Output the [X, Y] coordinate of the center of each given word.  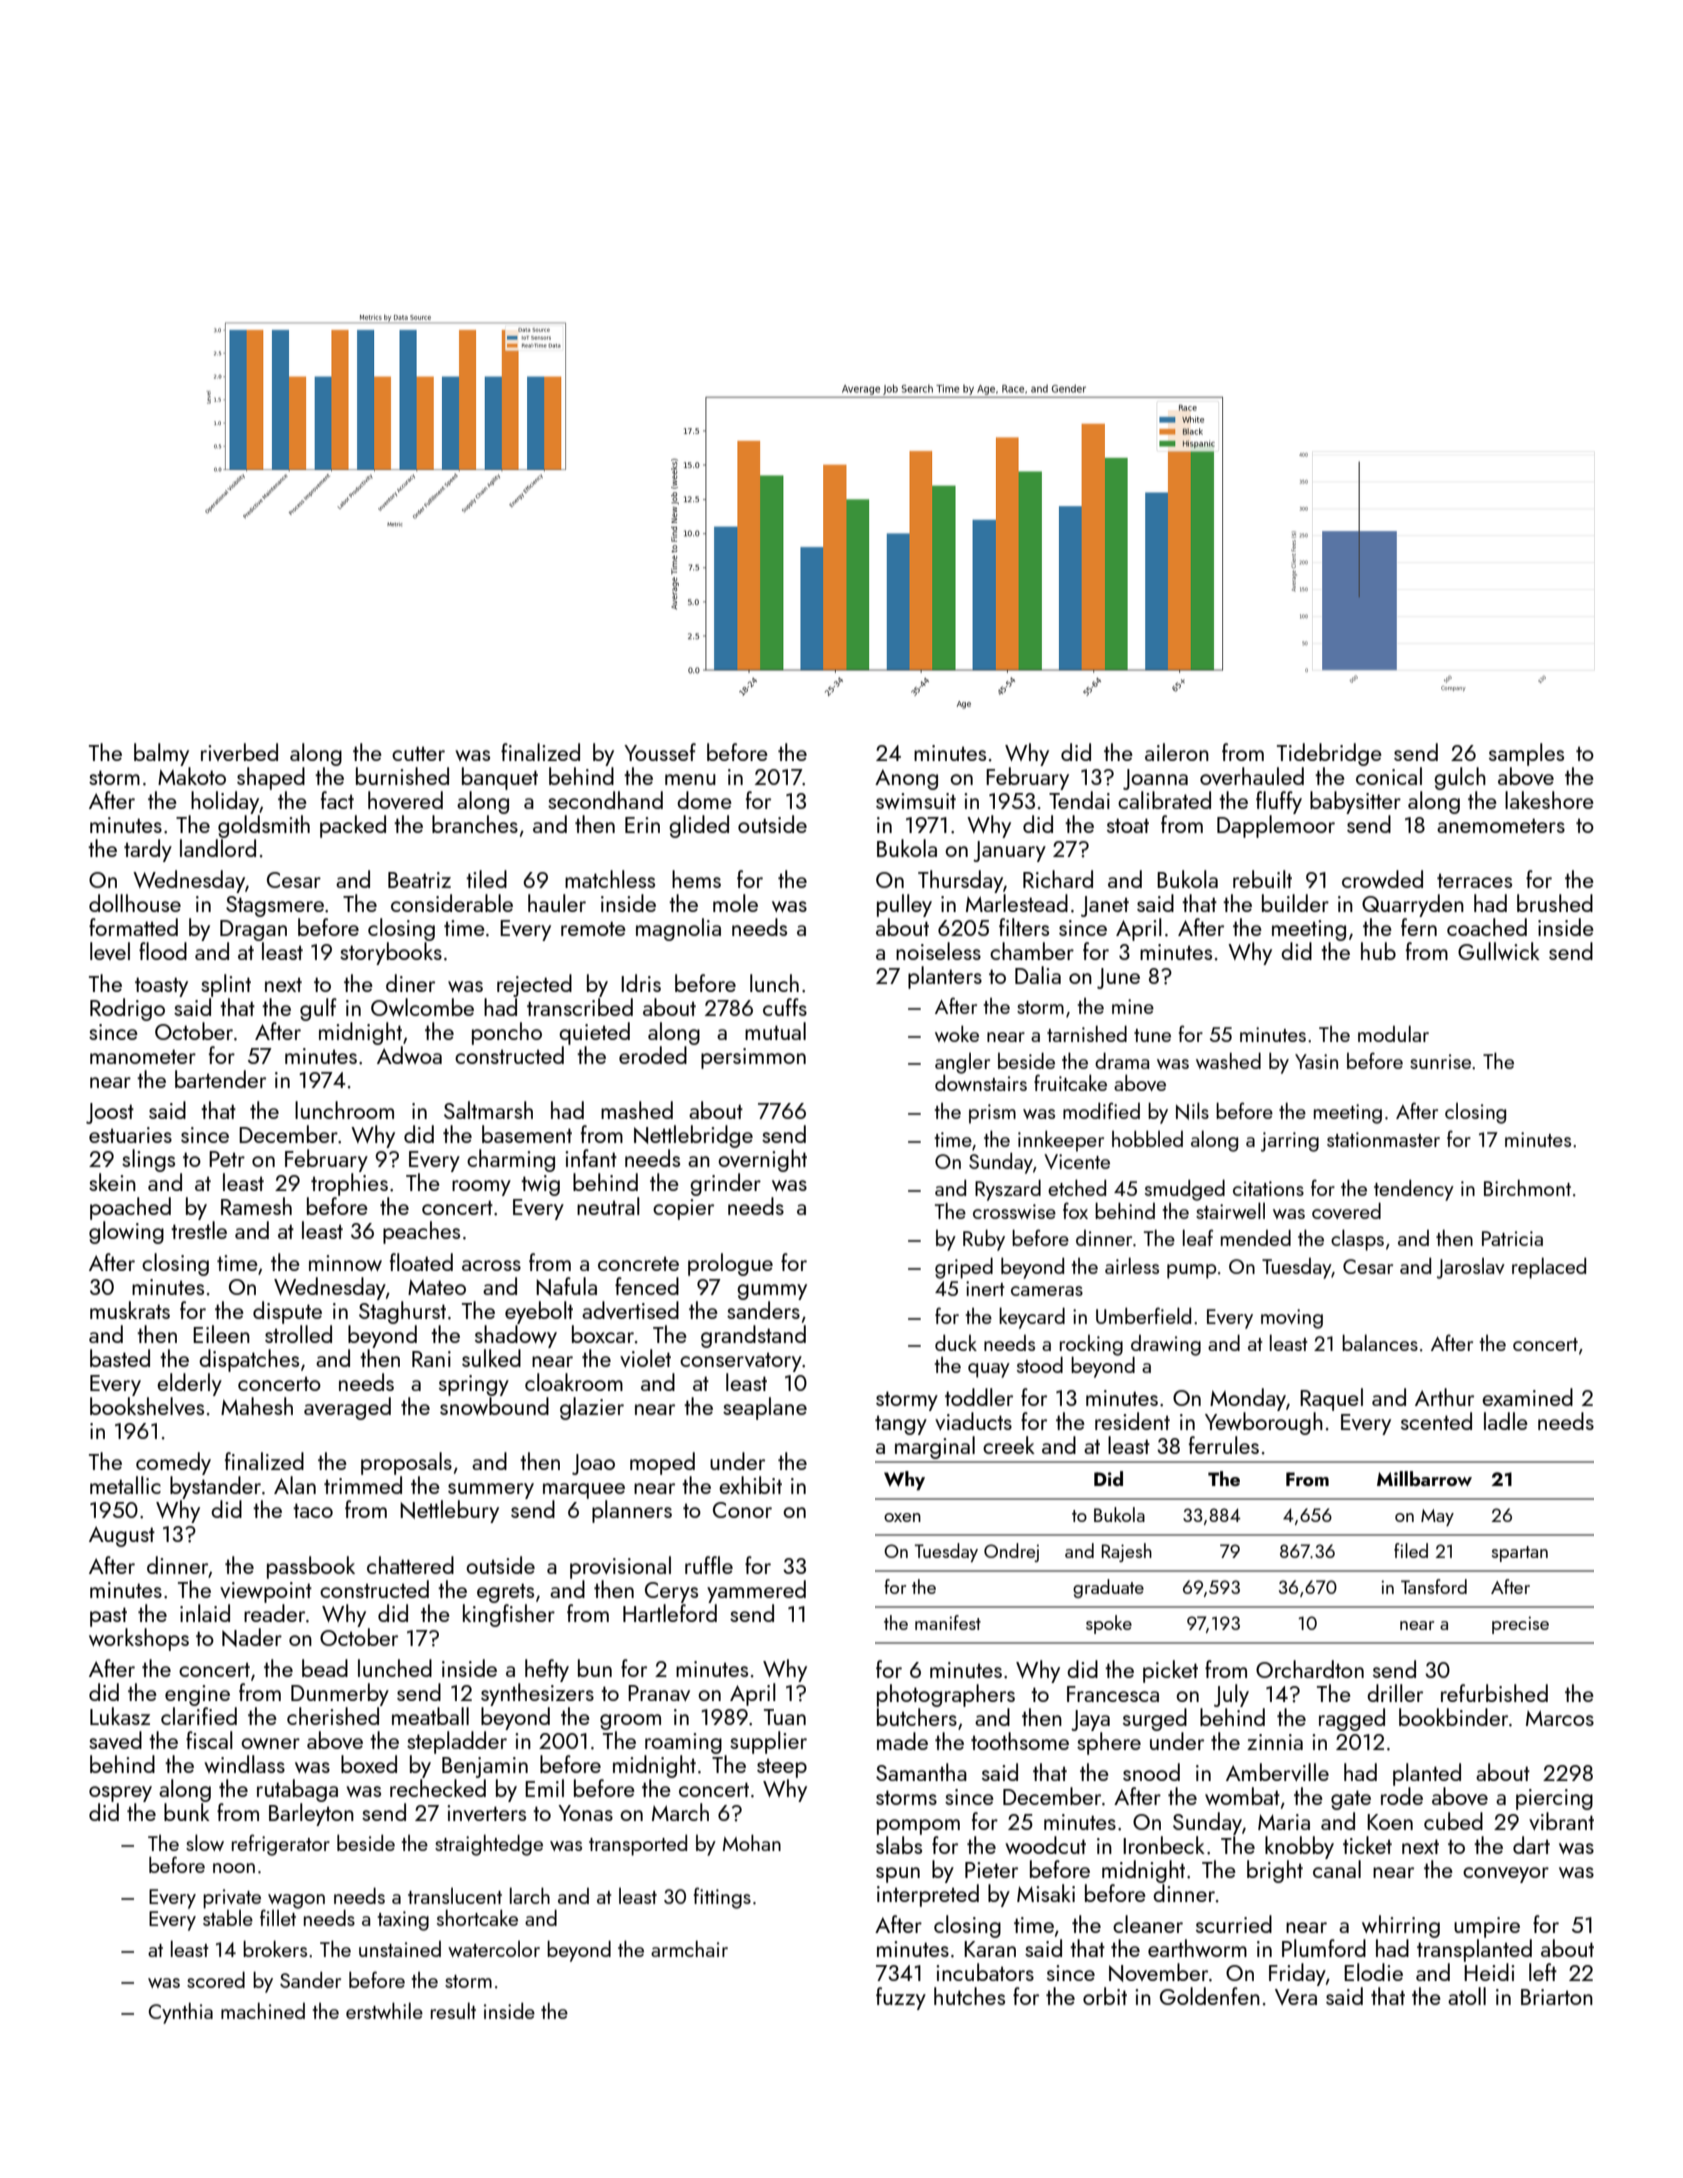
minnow [345, 1263]
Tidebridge [1329, 754]
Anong [906, 779]
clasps [1357, 1240]
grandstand [753, 1336]
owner [270, 1743]
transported [638, 1845]
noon [234, 1868]
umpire [1487, 1927]
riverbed [239, 752]
